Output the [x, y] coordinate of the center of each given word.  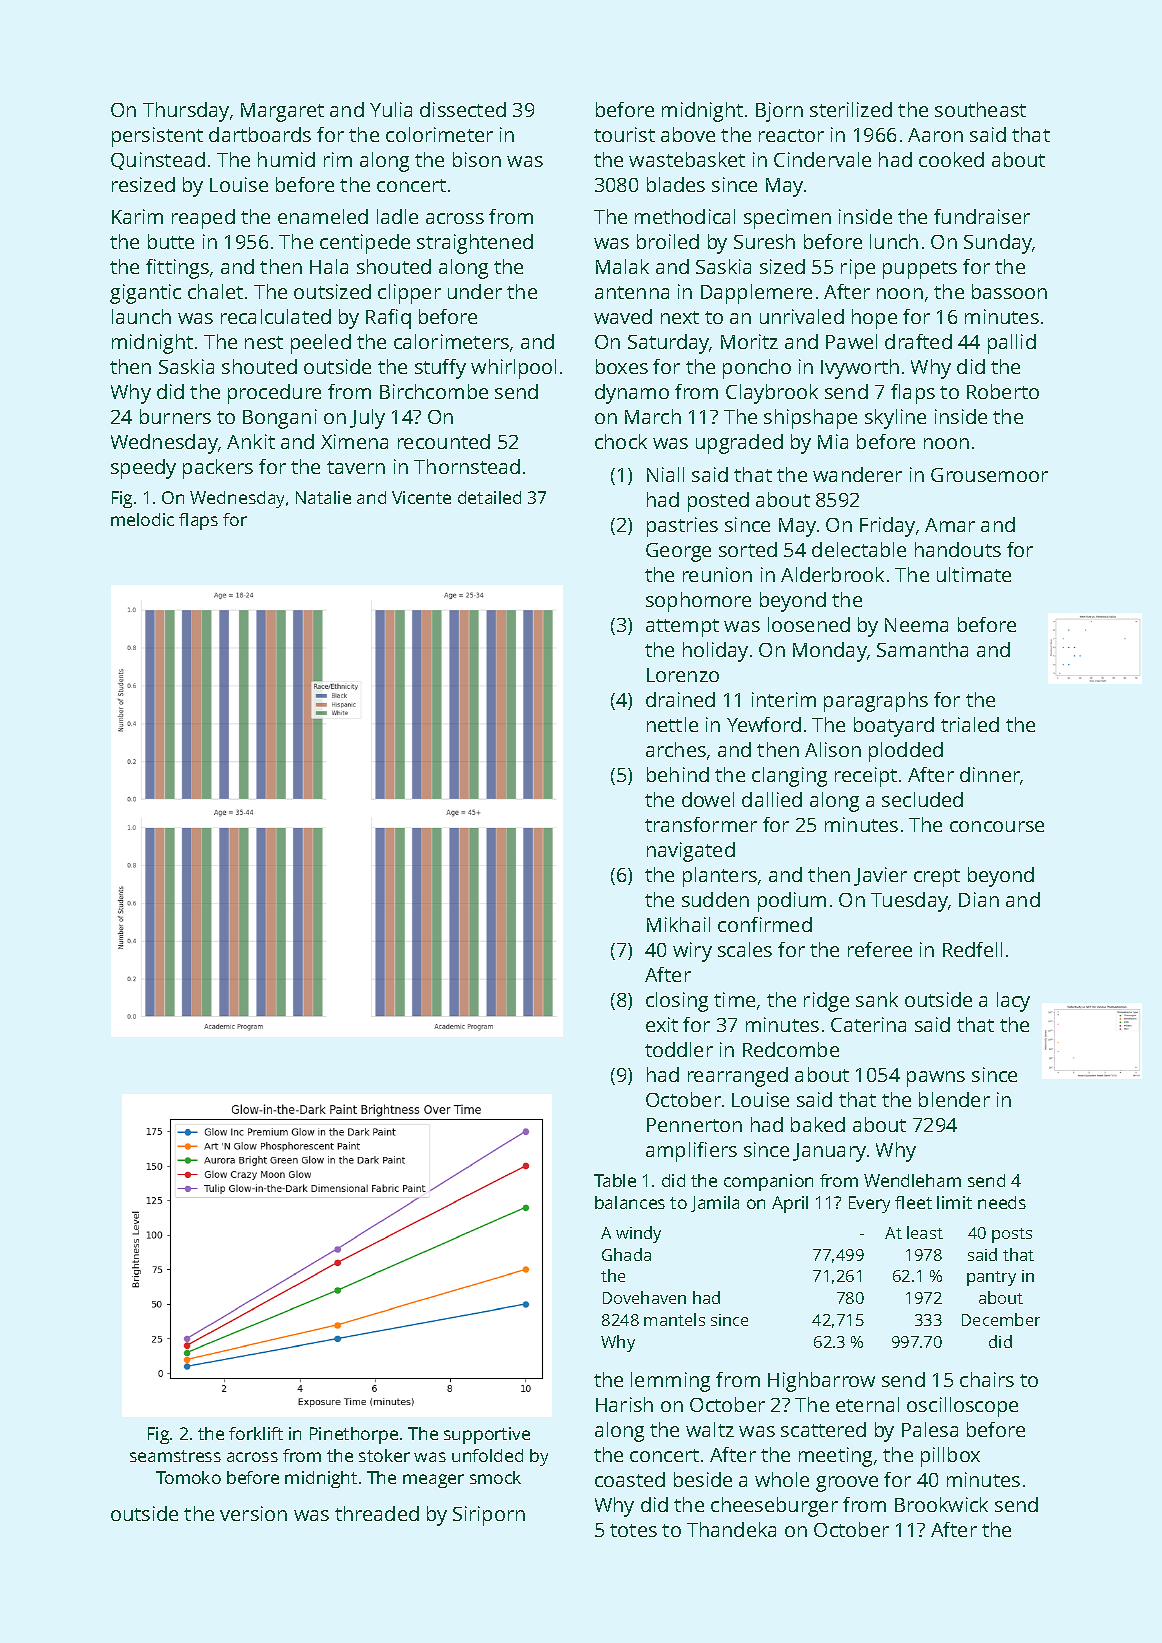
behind [678, 774]
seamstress [175, 1456]
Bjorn [779, 112]
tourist [624, 134]
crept [937, 878]
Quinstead [158, 161]
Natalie [323, 497]
